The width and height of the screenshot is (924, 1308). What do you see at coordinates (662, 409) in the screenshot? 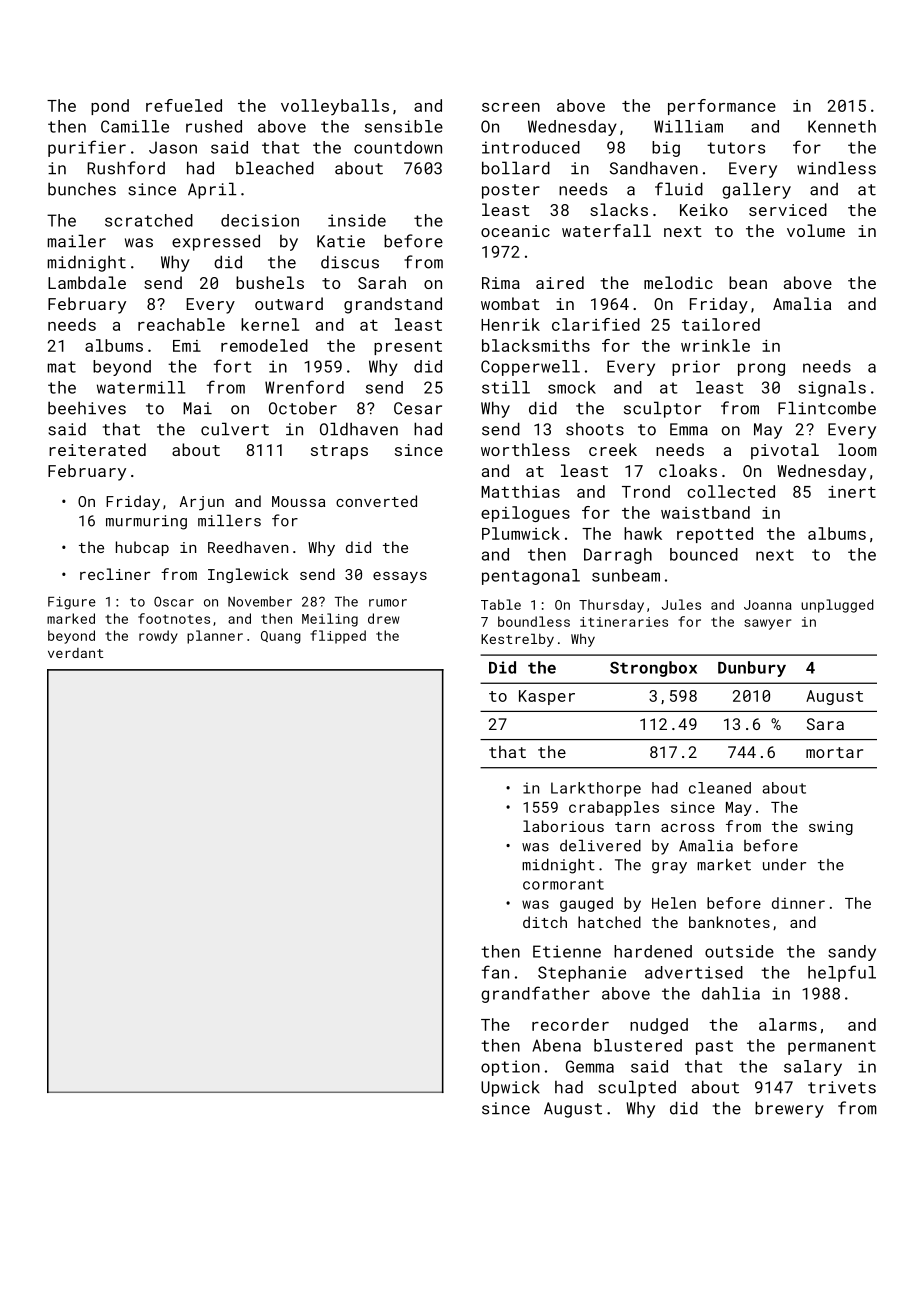
I see `sculptor` at bounding box center [662, 409].
